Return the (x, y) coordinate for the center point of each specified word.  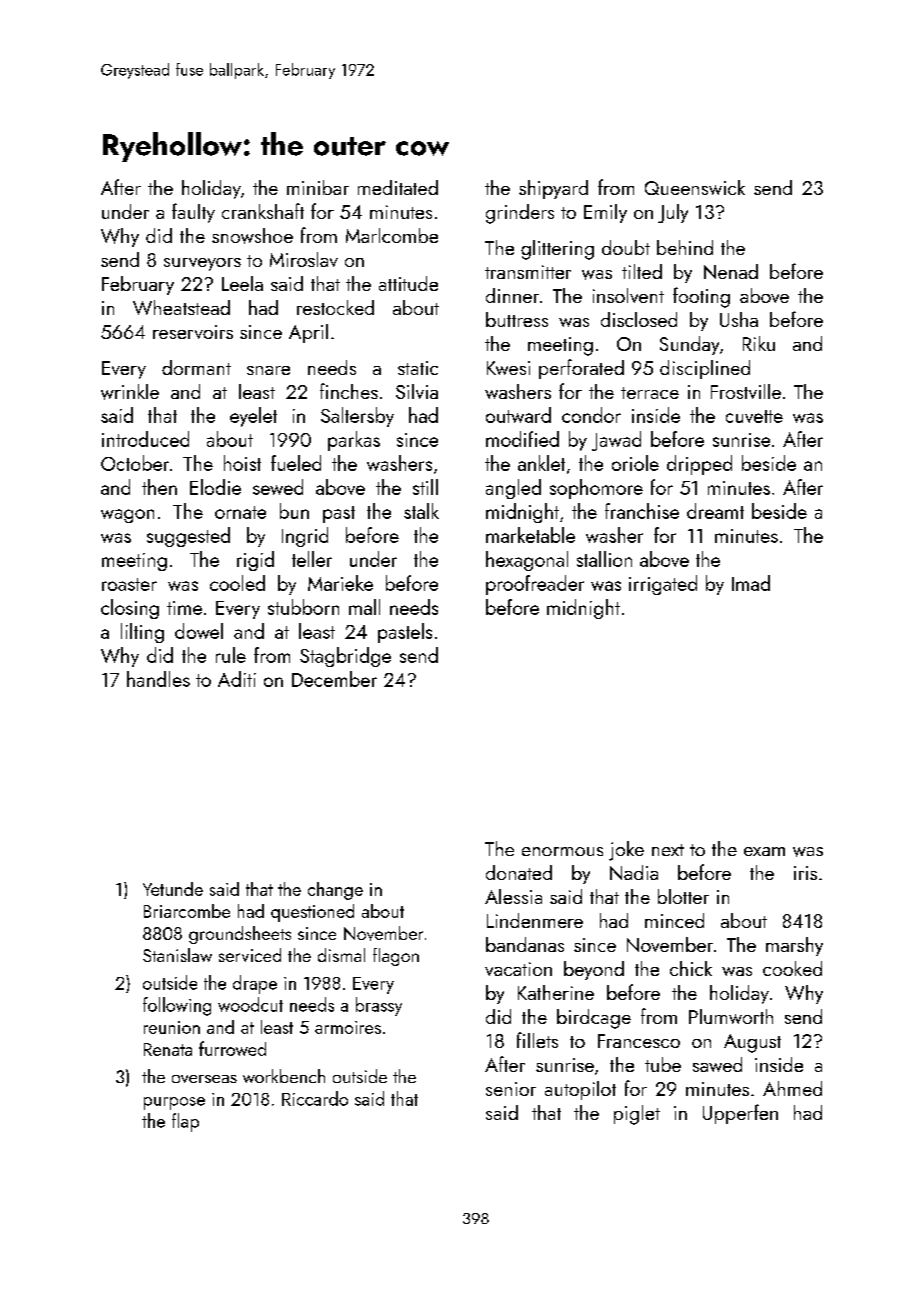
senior (511, 1089)
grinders (520, 214)
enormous (562, 851)
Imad (751, 583)
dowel (199, 631)
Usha (739, 319)
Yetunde (173, 889)
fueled (296, 463)
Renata (168, 1049)
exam (764, 851)
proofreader (535, 585)
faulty (193, 213)
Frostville (746, 391)
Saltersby (357, 417)
